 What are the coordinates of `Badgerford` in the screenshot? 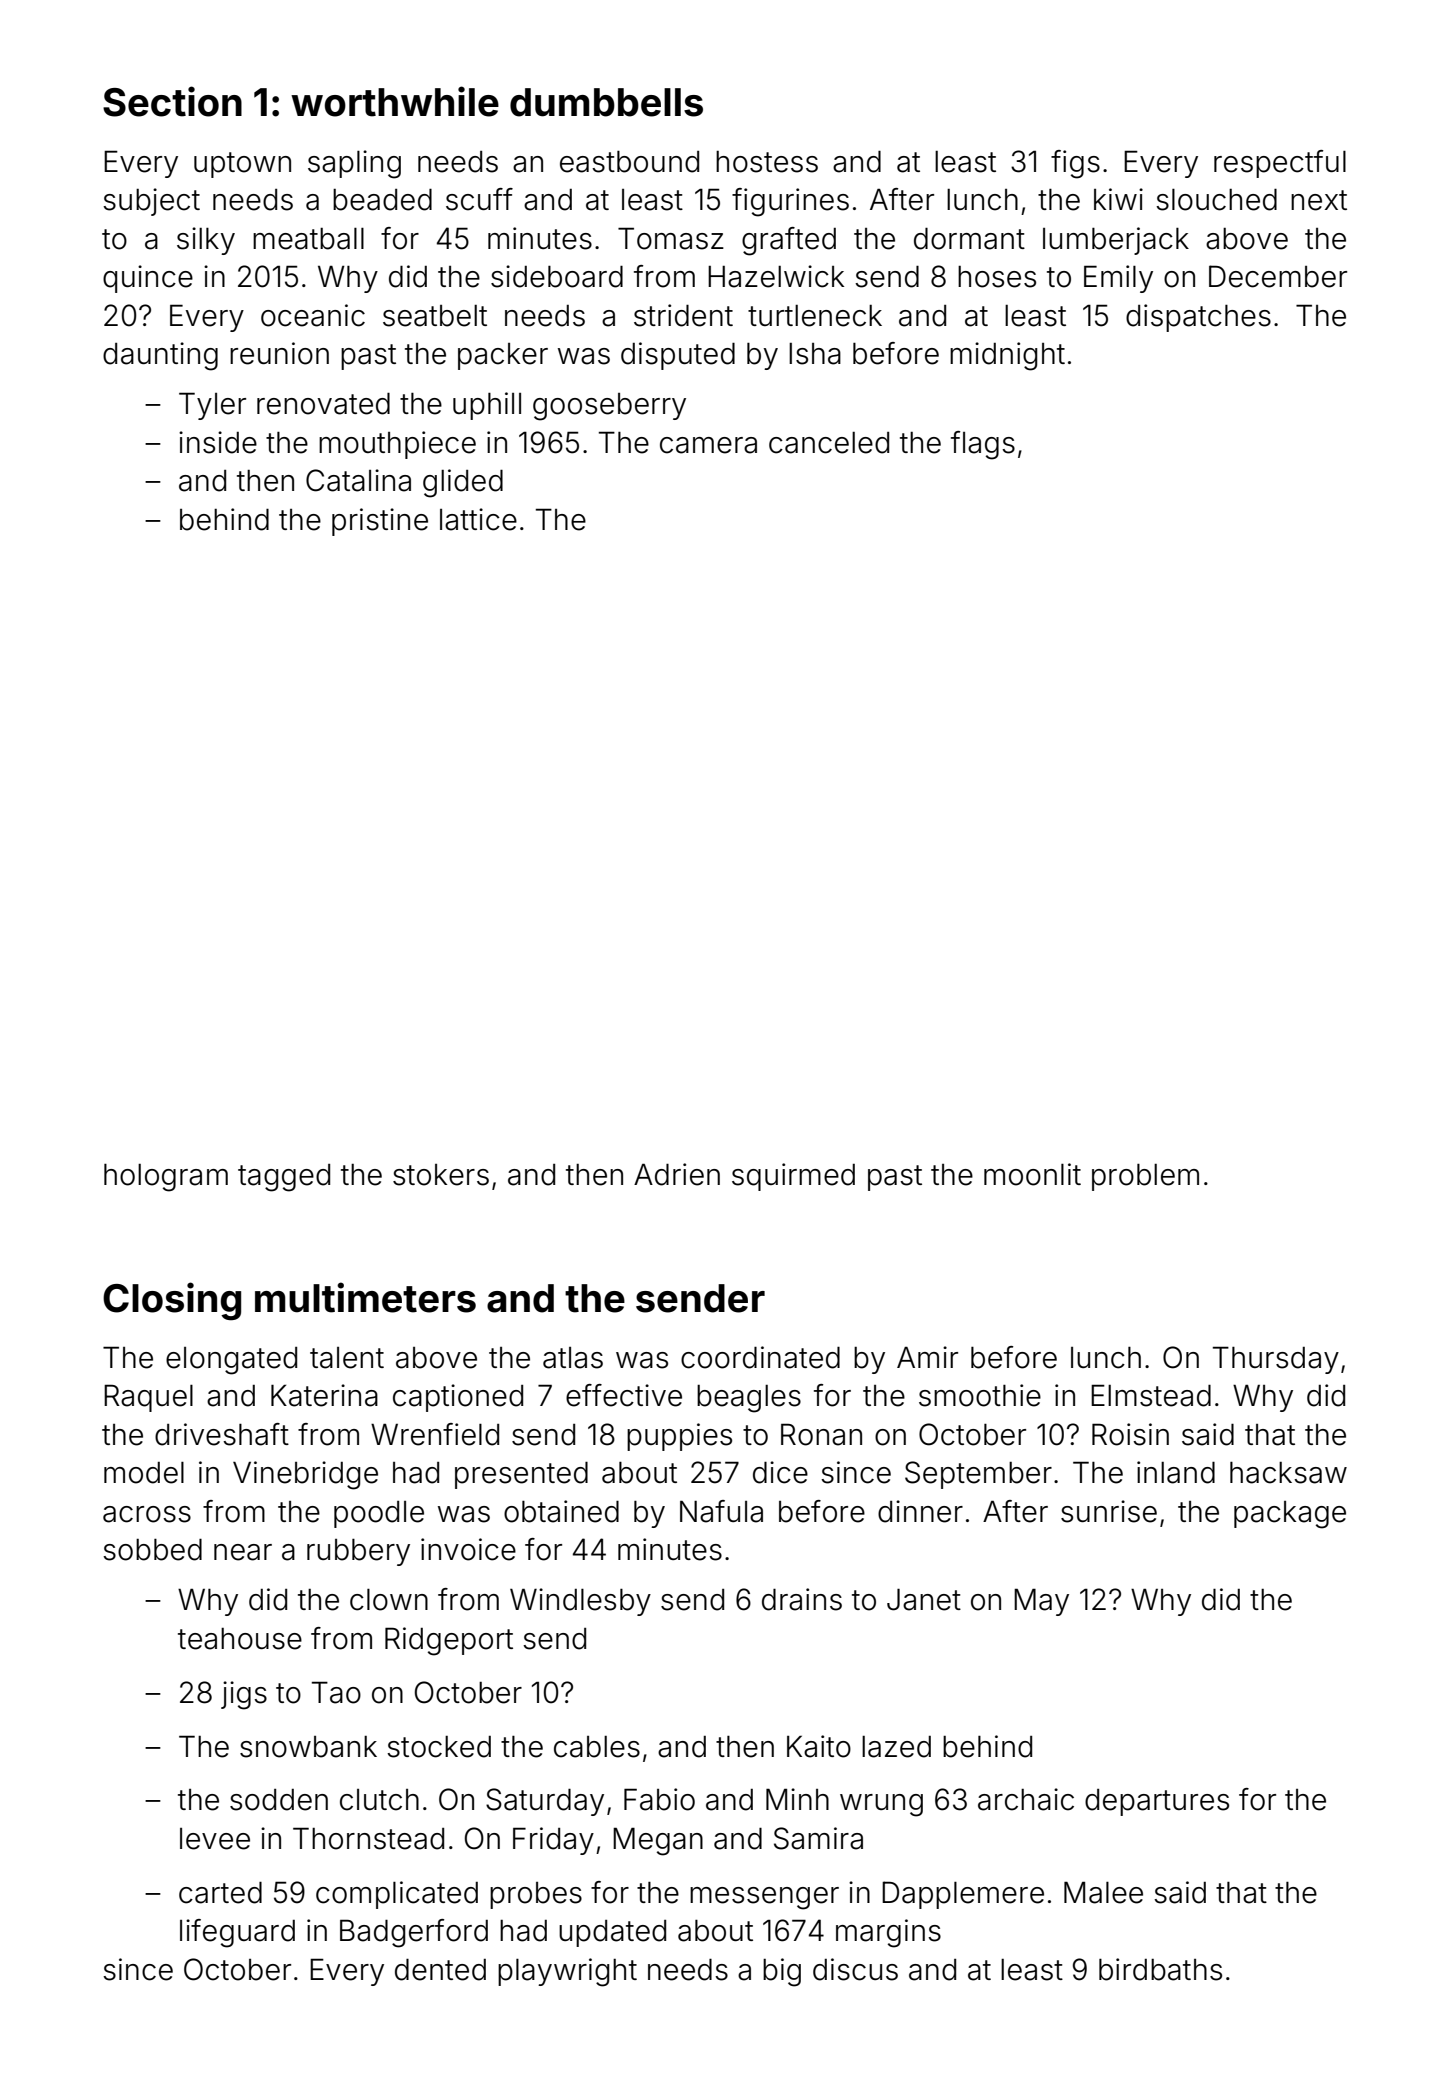 It's located at (414, 1933).
